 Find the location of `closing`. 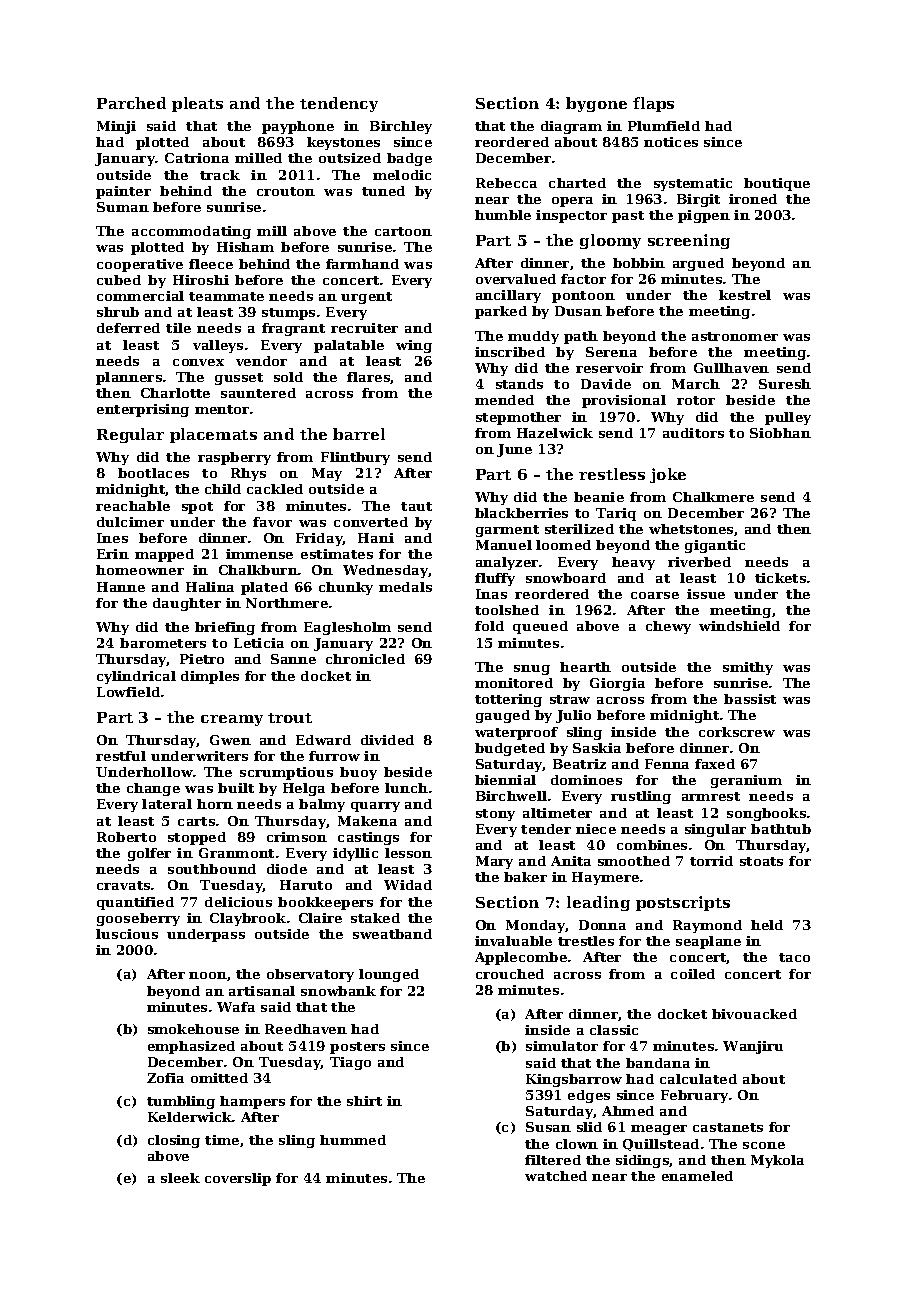

closing is located at coordinates (174, 1141).
